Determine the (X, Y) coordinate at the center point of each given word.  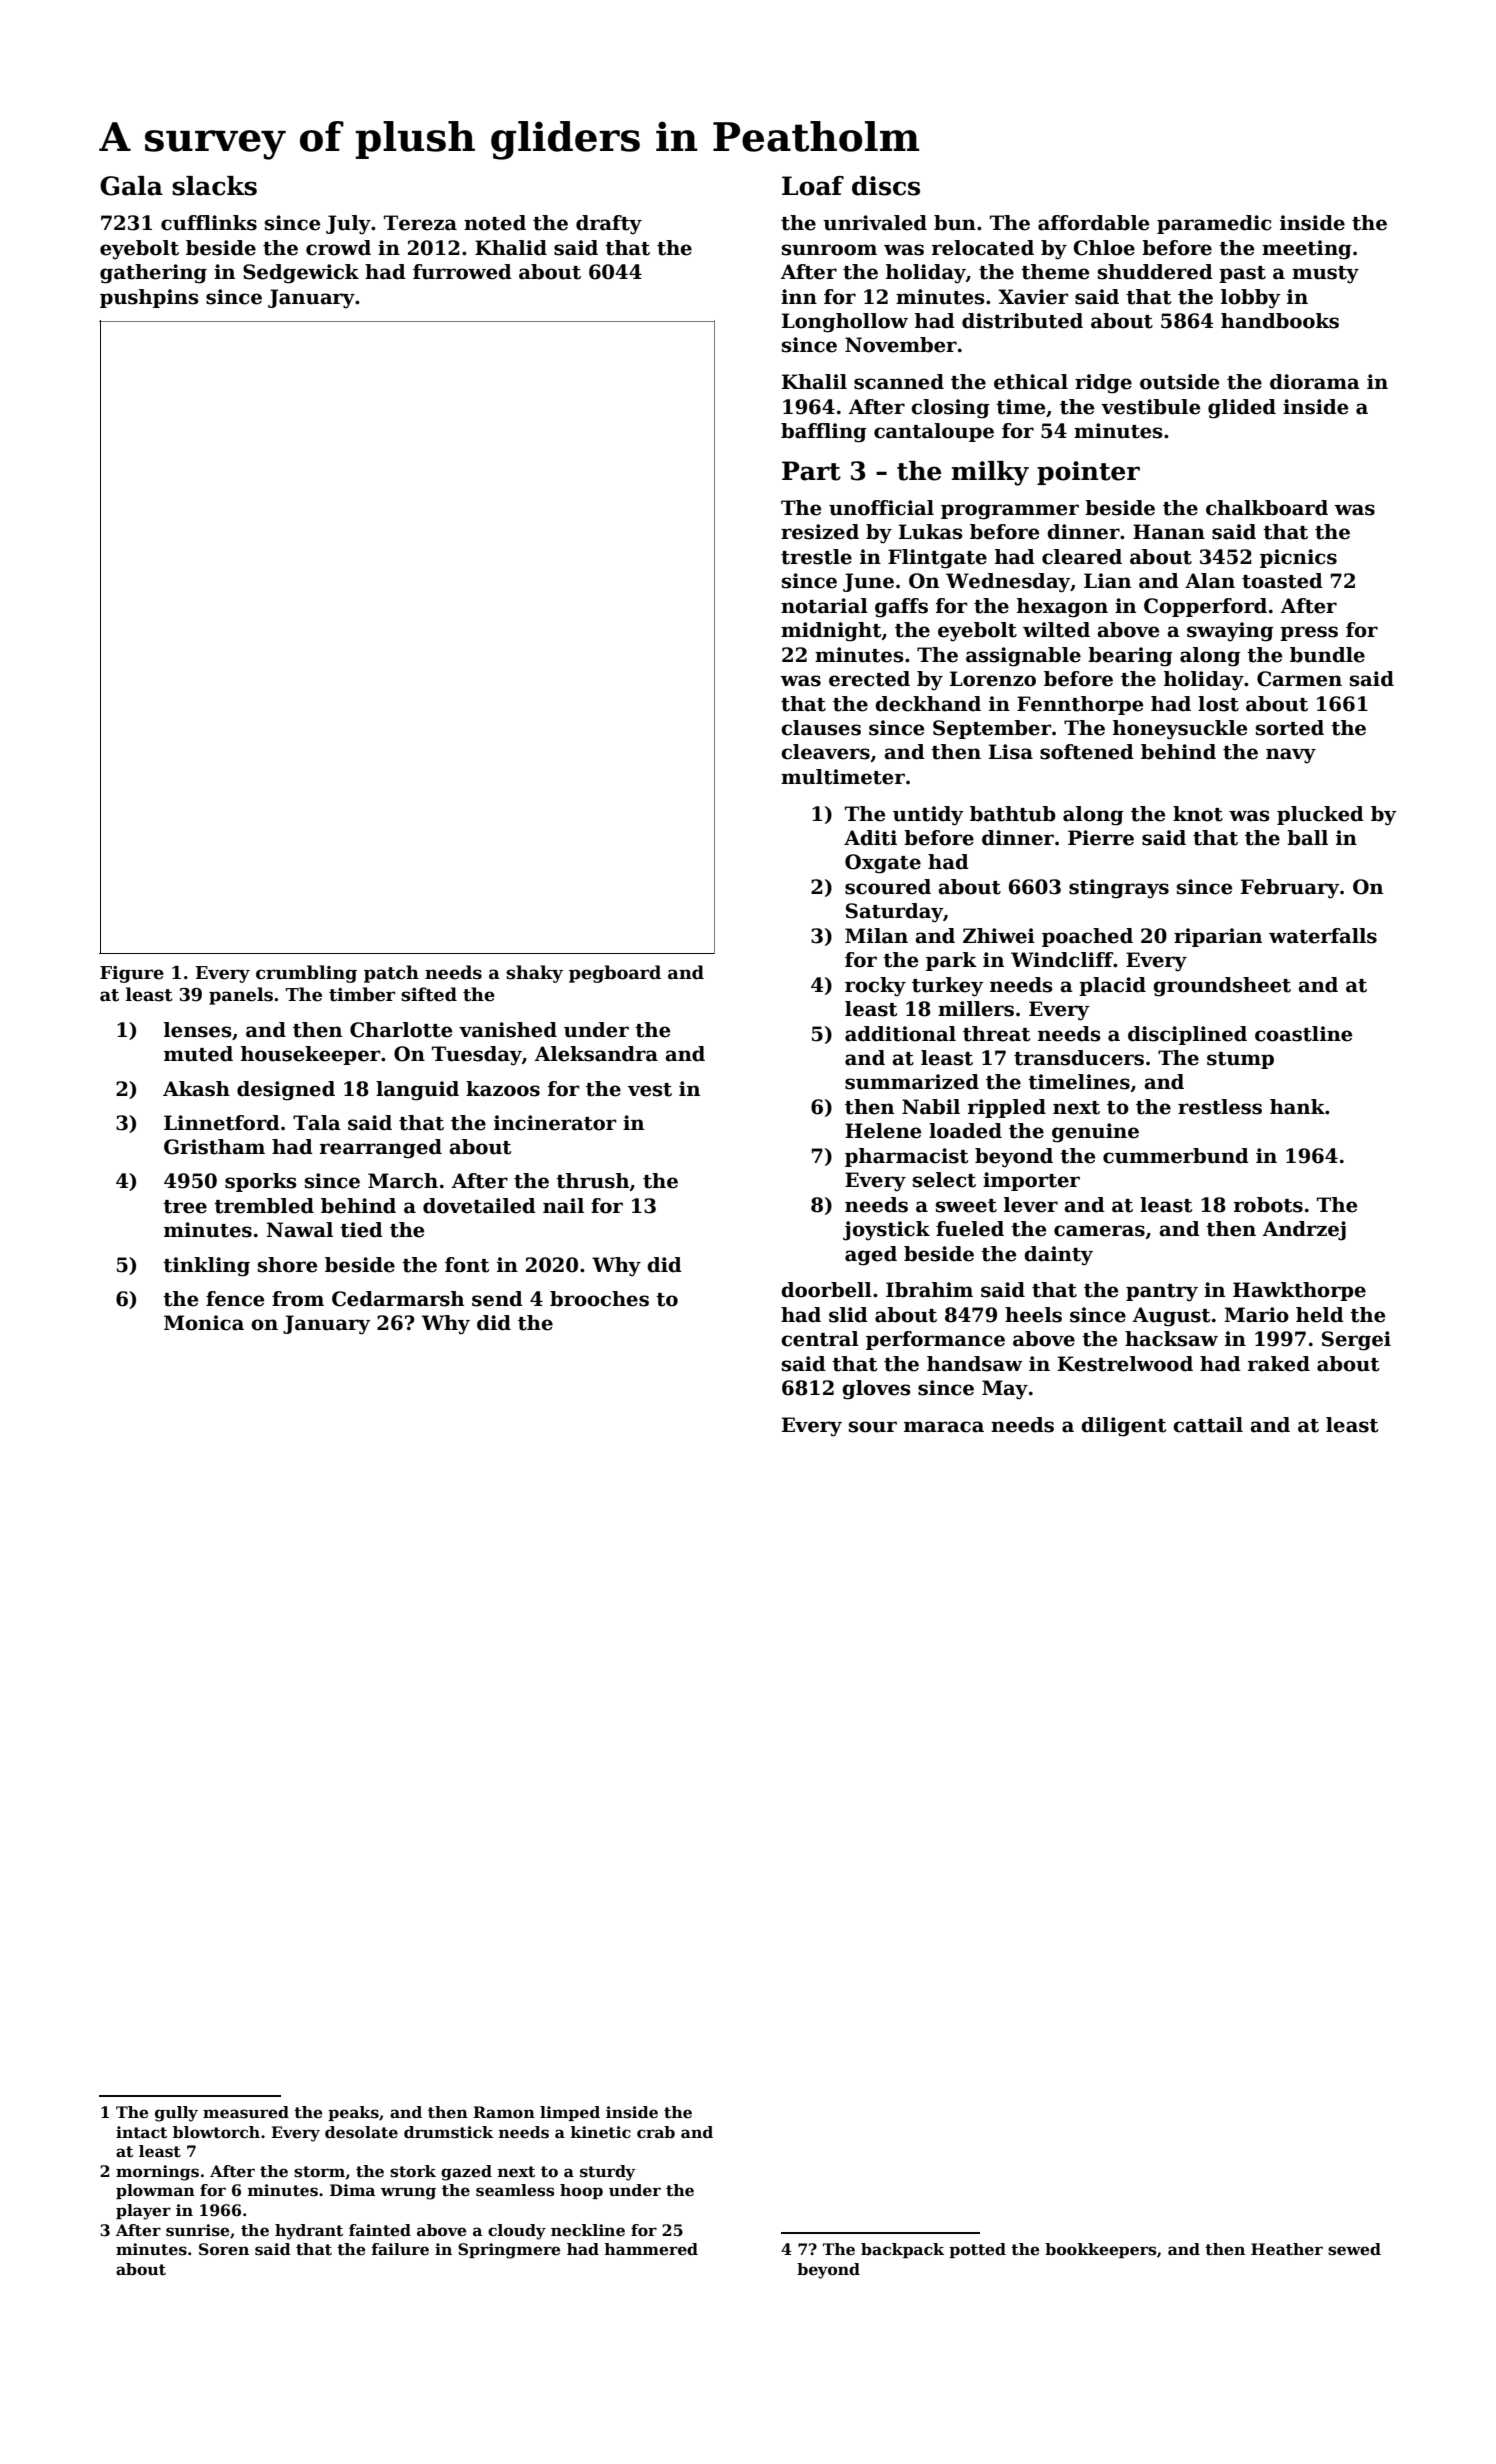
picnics (1298, 558)
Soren (224, 2249)
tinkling (206, 1267)
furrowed (462, 272)
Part (811, 471)
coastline (1303, 1034)
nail (563, 1206)
